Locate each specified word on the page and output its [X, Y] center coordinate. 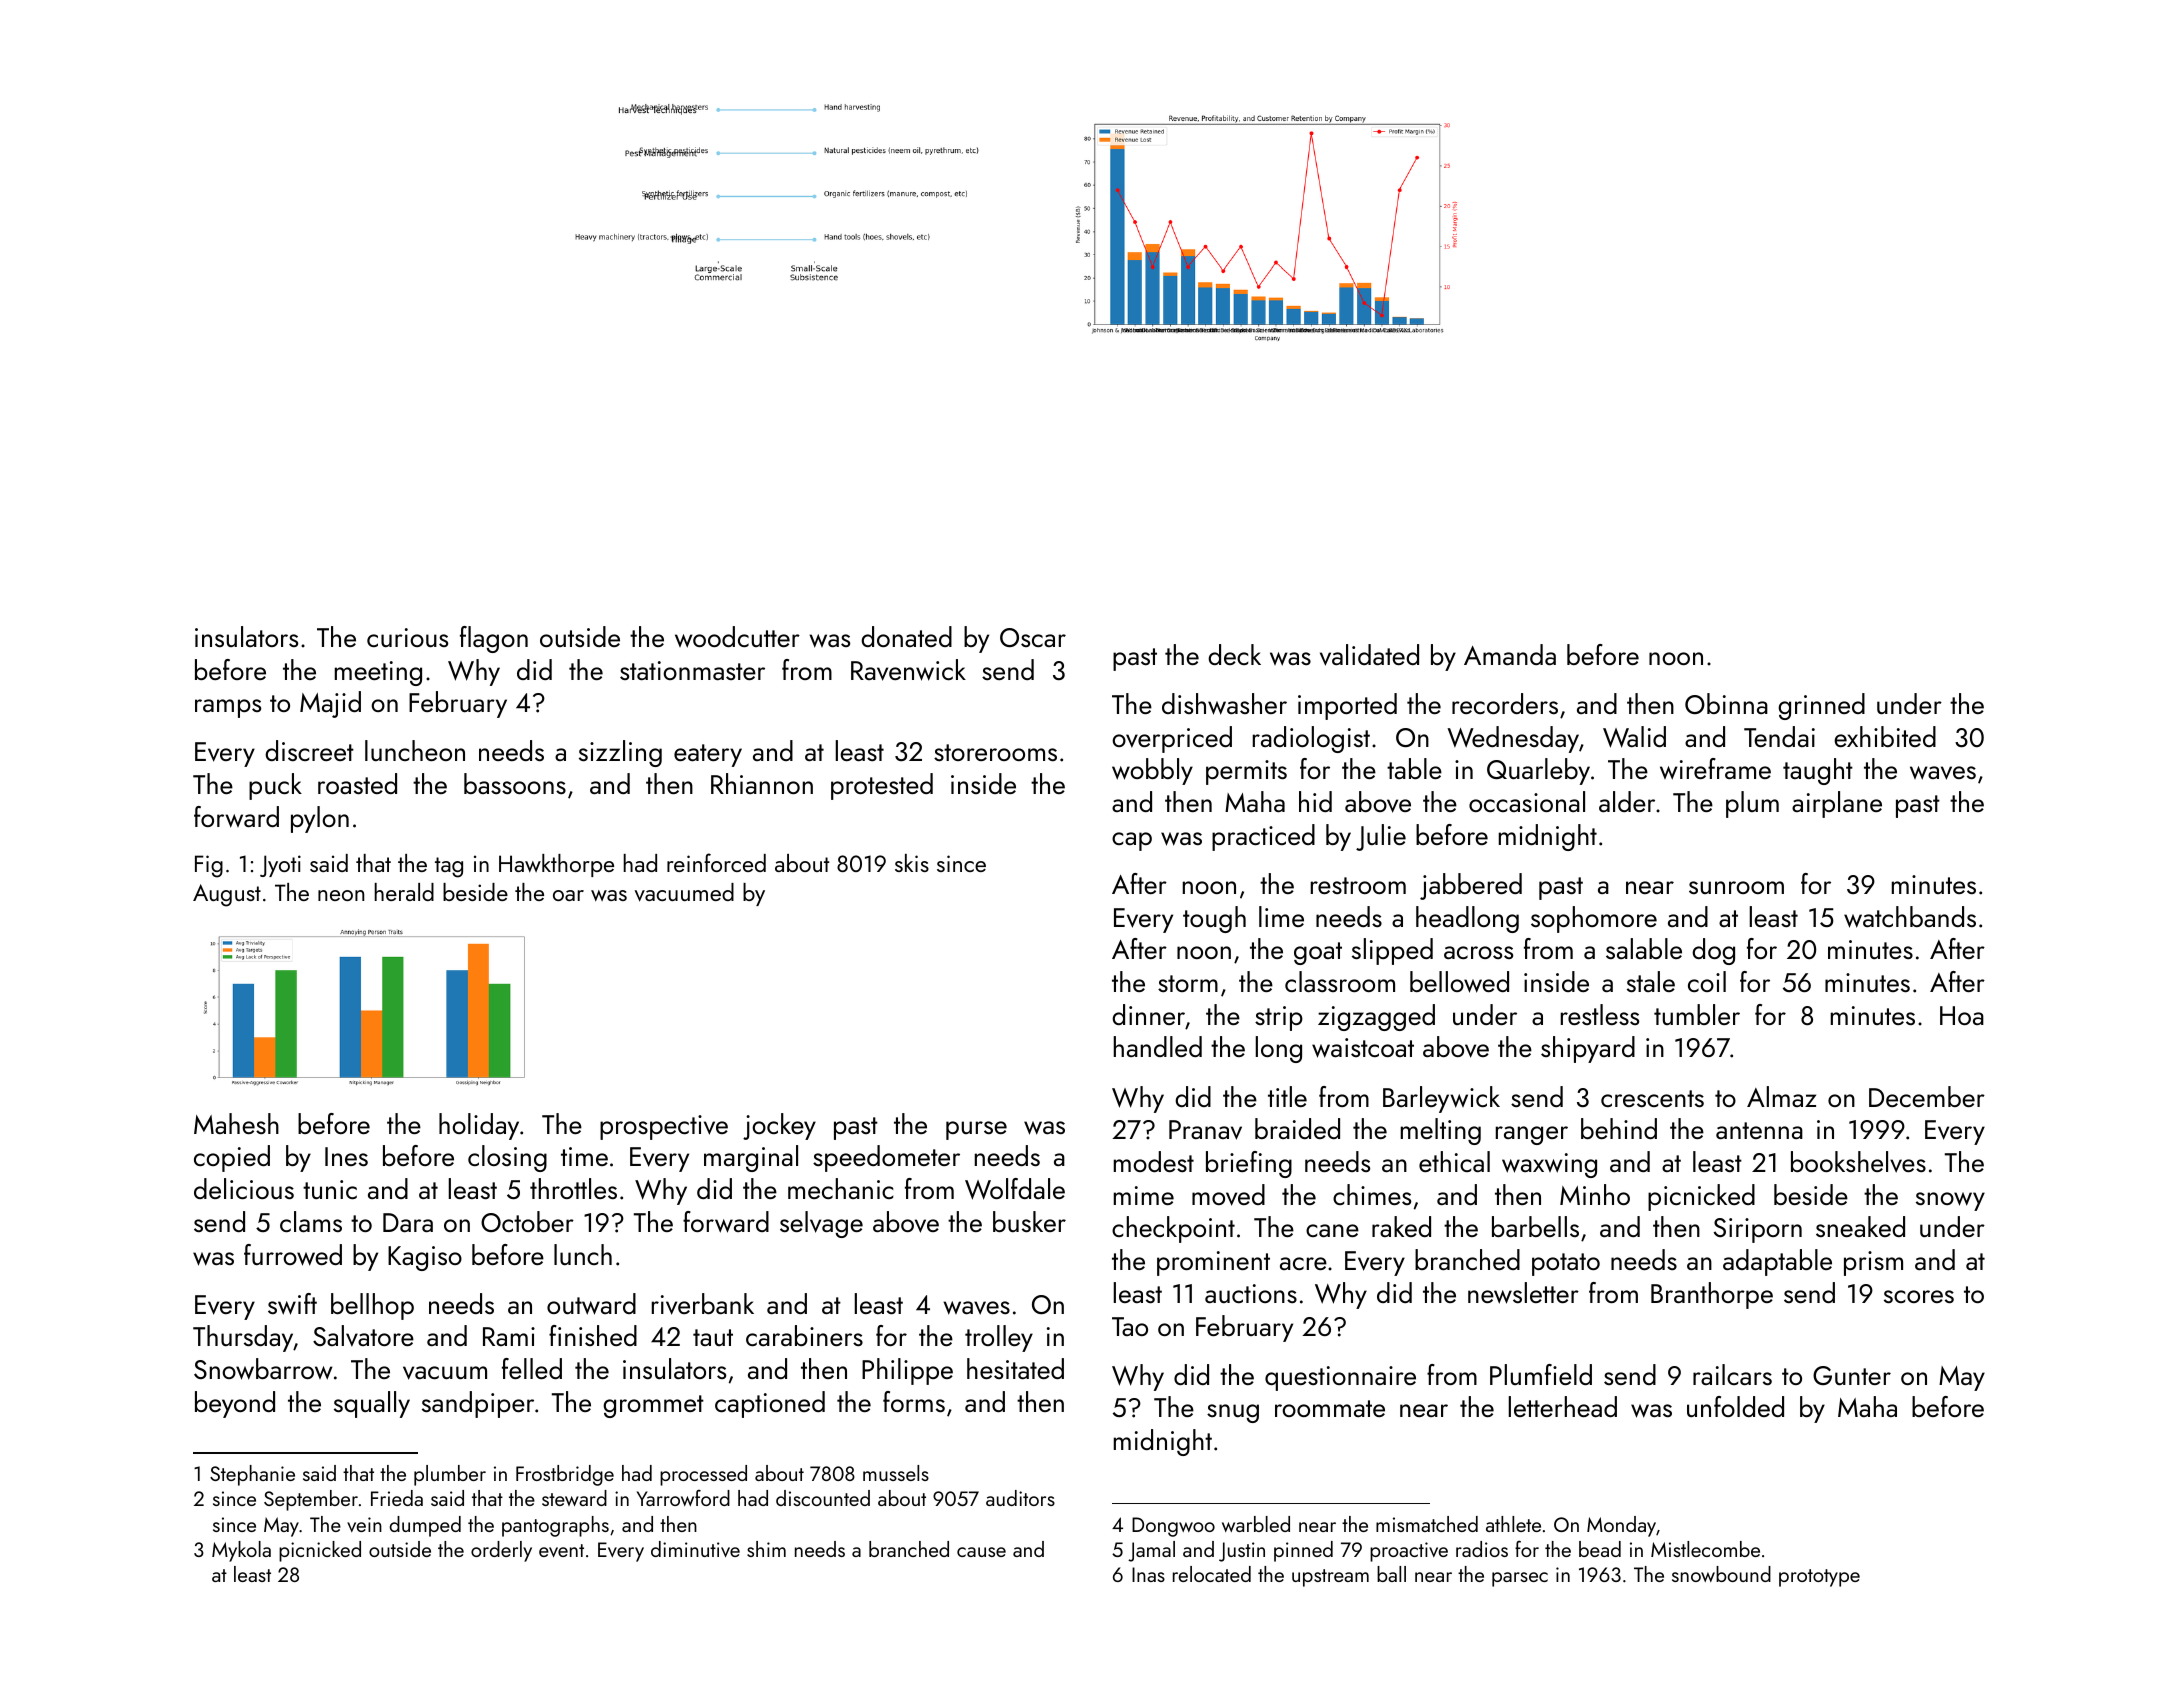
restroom [1358, 885]
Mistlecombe [1705, 1549]
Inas [1148, 1574]
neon [341, 895]
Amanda [1510, 654]
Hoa [1962, 1015]
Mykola [241, 1551]
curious [407, 637]
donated [906, 636]
